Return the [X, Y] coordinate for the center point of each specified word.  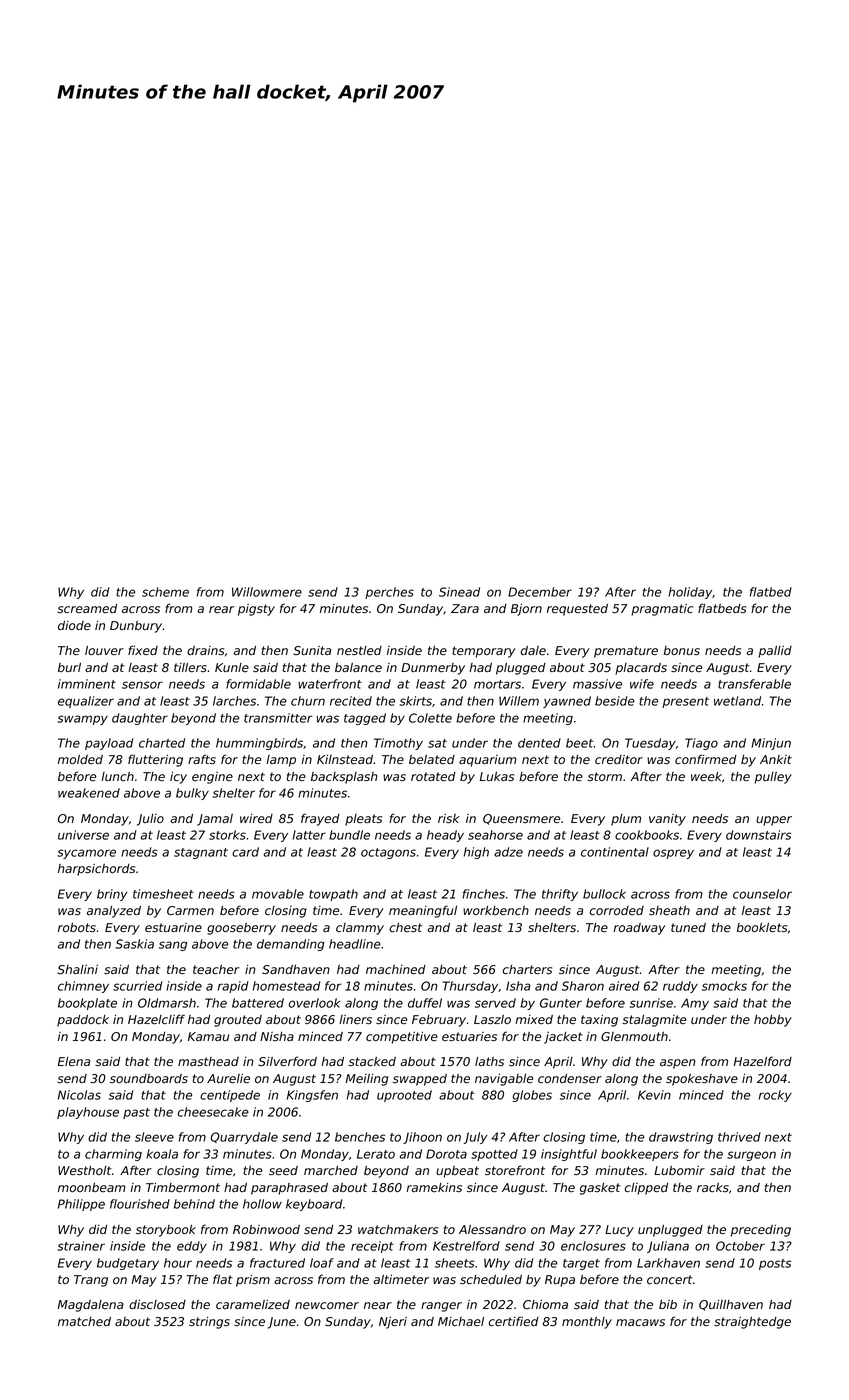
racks [713, 1187]
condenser [570, 1078]
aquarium [488, 761]
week [706, 776]
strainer [81, 1246]
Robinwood [266, 1229]
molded [80, 759]
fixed [143, 650]
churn [308, 701]
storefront [515, 1170]
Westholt [85, 1170]
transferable [754, 684]
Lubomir [679, 1170]
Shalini [77, 969]
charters [527, 969]
